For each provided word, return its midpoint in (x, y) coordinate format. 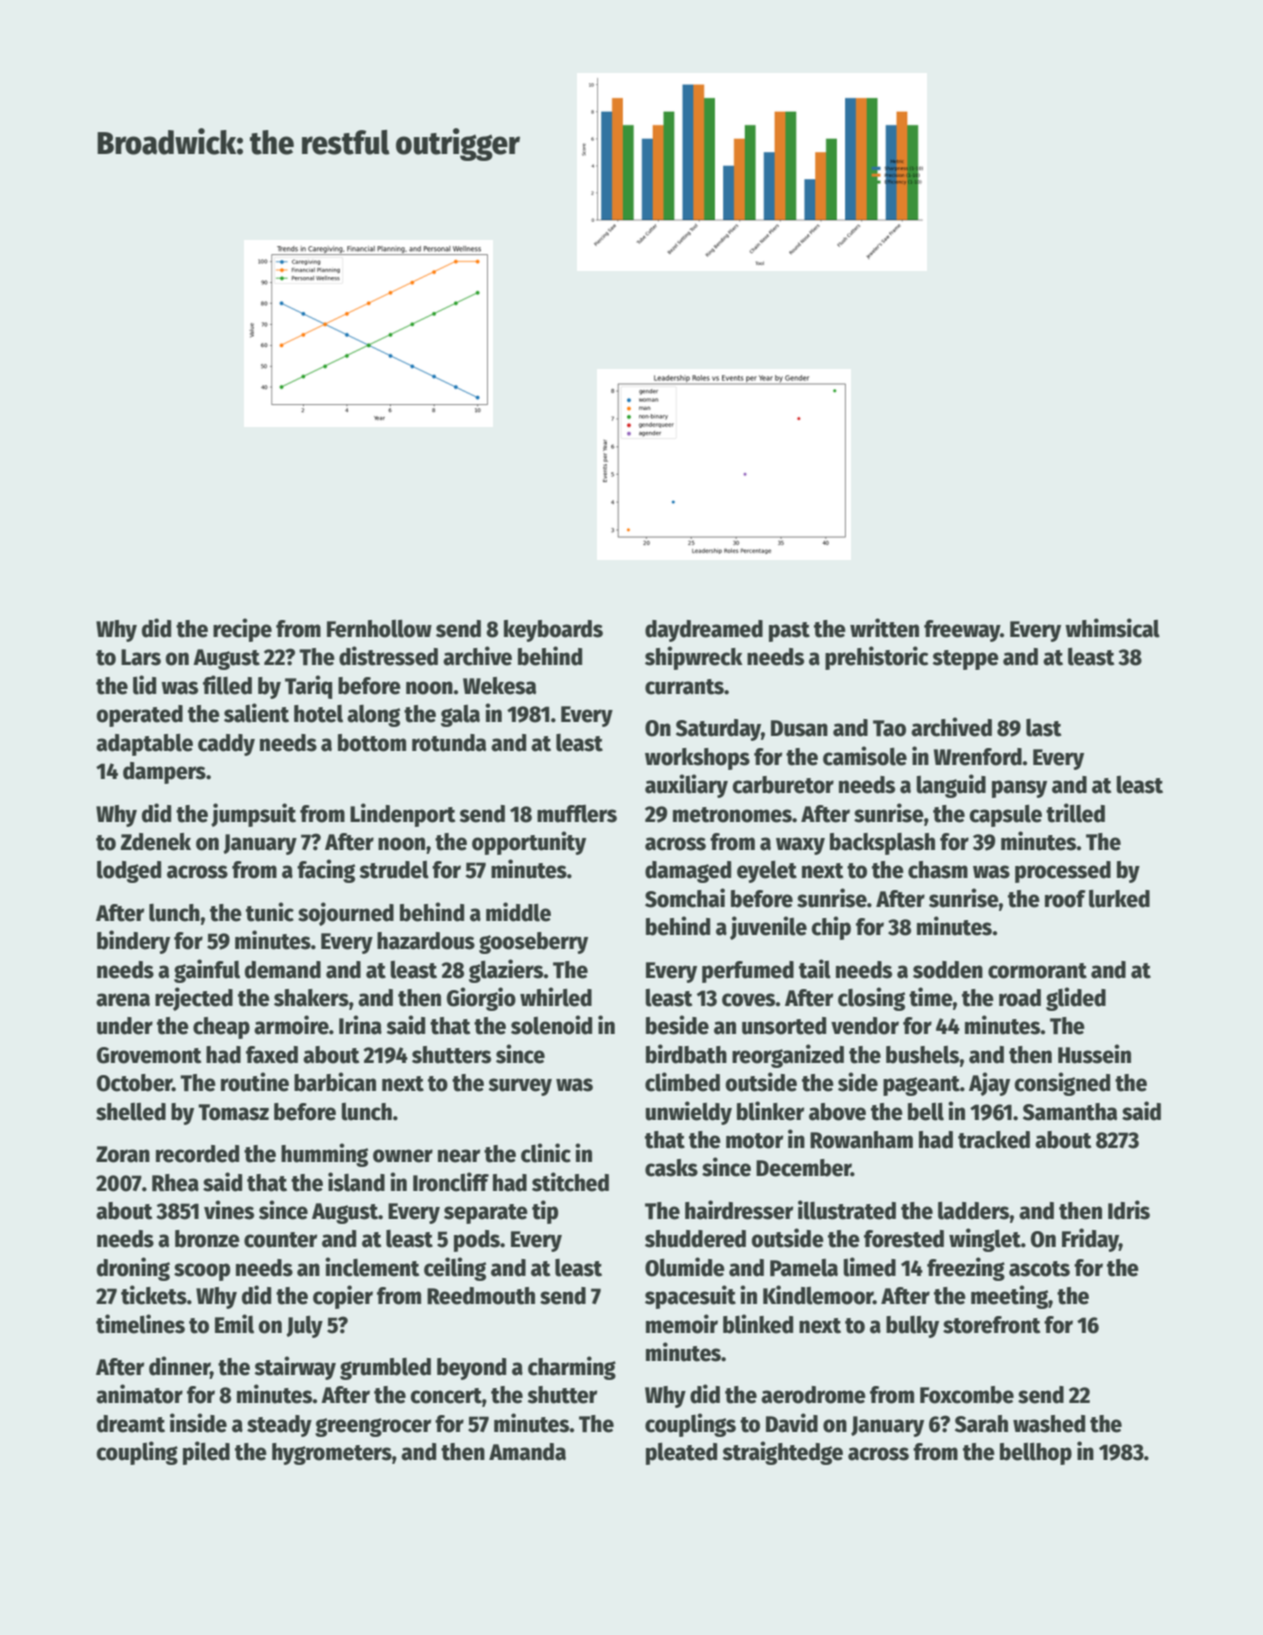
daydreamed (704, 631)
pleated (681, 1453)
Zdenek (156, 842)
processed (1063, 872)
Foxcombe (967, 1395)
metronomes (732, 815)
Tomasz (233, 1112)
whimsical (1112, 628)
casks (671, 1168)
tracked (994, 1140)
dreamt (131, 1424)
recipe (242, 630)
